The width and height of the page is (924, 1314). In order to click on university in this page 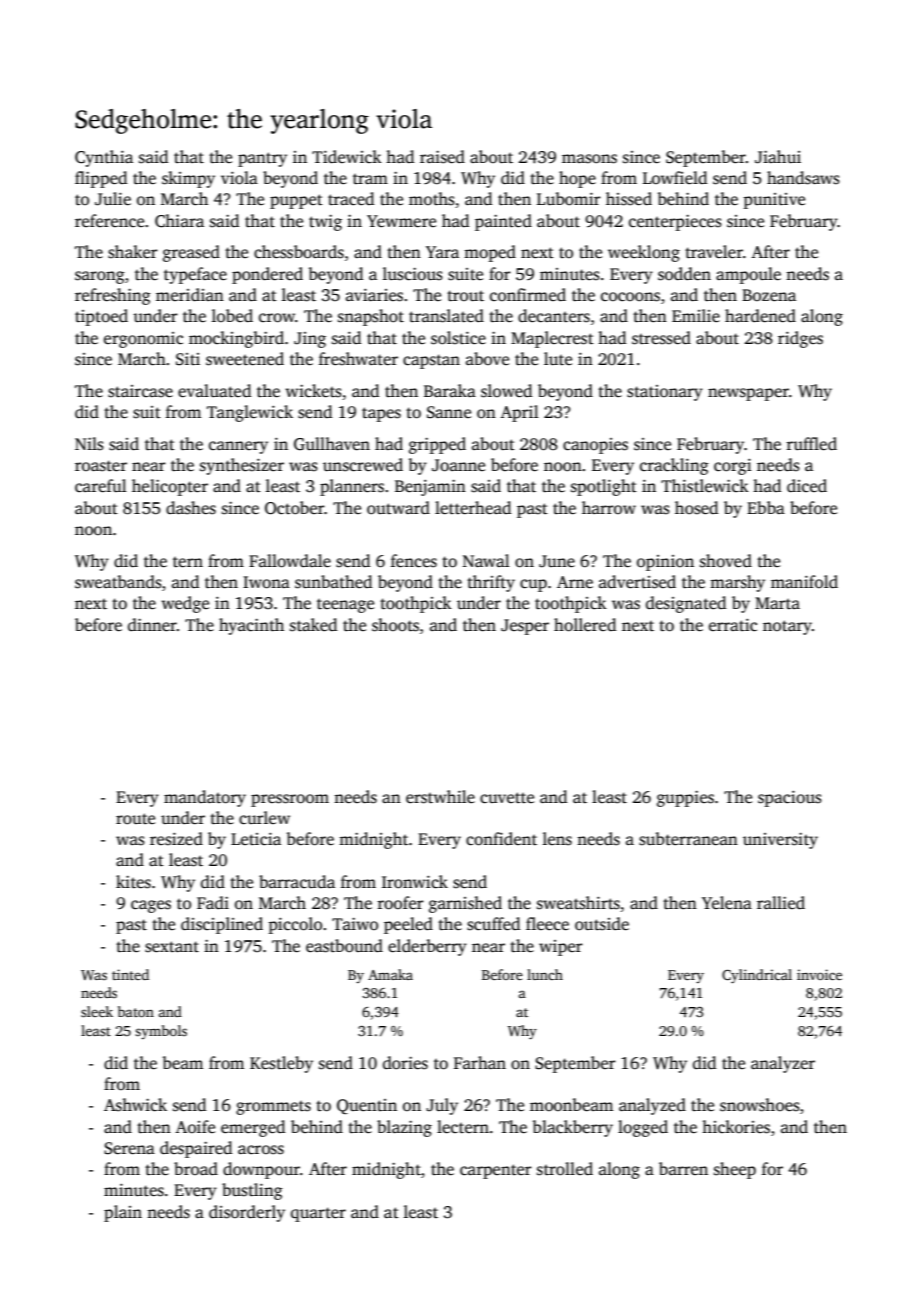, I will do `click(780, 841)`.
